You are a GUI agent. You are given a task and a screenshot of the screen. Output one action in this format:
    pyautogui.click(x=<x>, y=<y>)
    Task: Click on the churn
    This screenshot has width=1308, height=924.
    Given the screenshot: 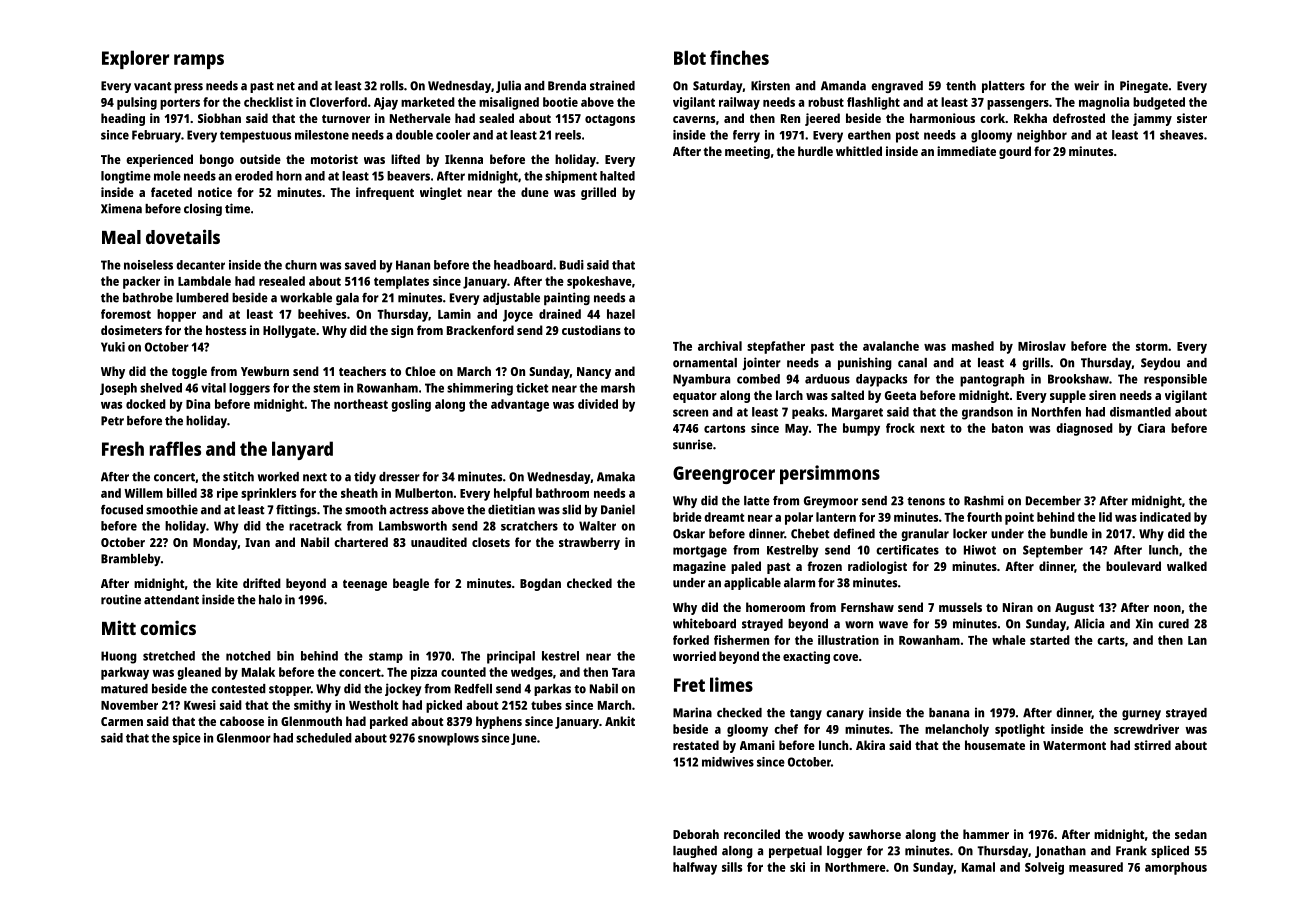 What is the action you would take?
    pyautogui.click(x=301, y=265)
